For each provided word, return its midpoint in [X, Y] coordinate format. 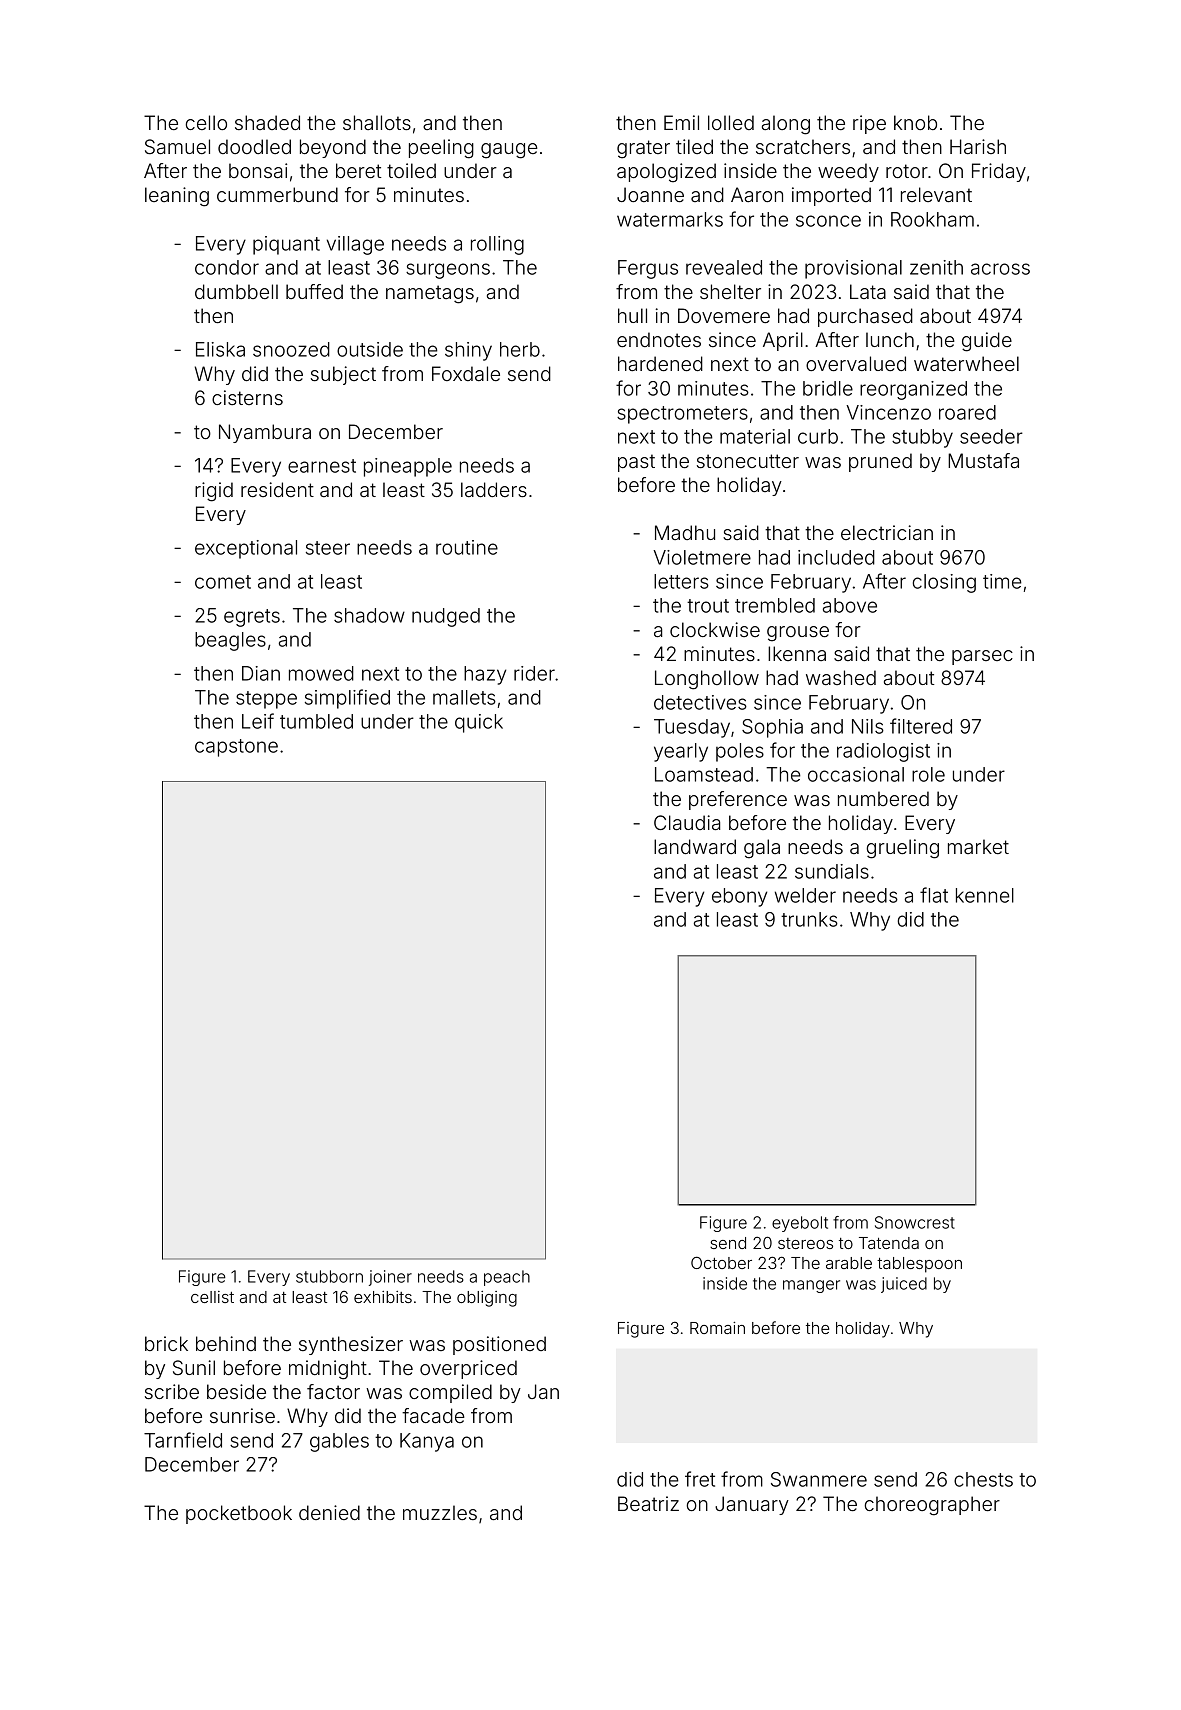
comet [223, 582]
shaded [267, 122]
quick [479, 723]
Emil [681, 122]
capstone [236, 748]
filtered [921, 726]
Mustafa [983, 460]
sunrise [242, 1415]
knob [915, 122]
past [636, 463]
